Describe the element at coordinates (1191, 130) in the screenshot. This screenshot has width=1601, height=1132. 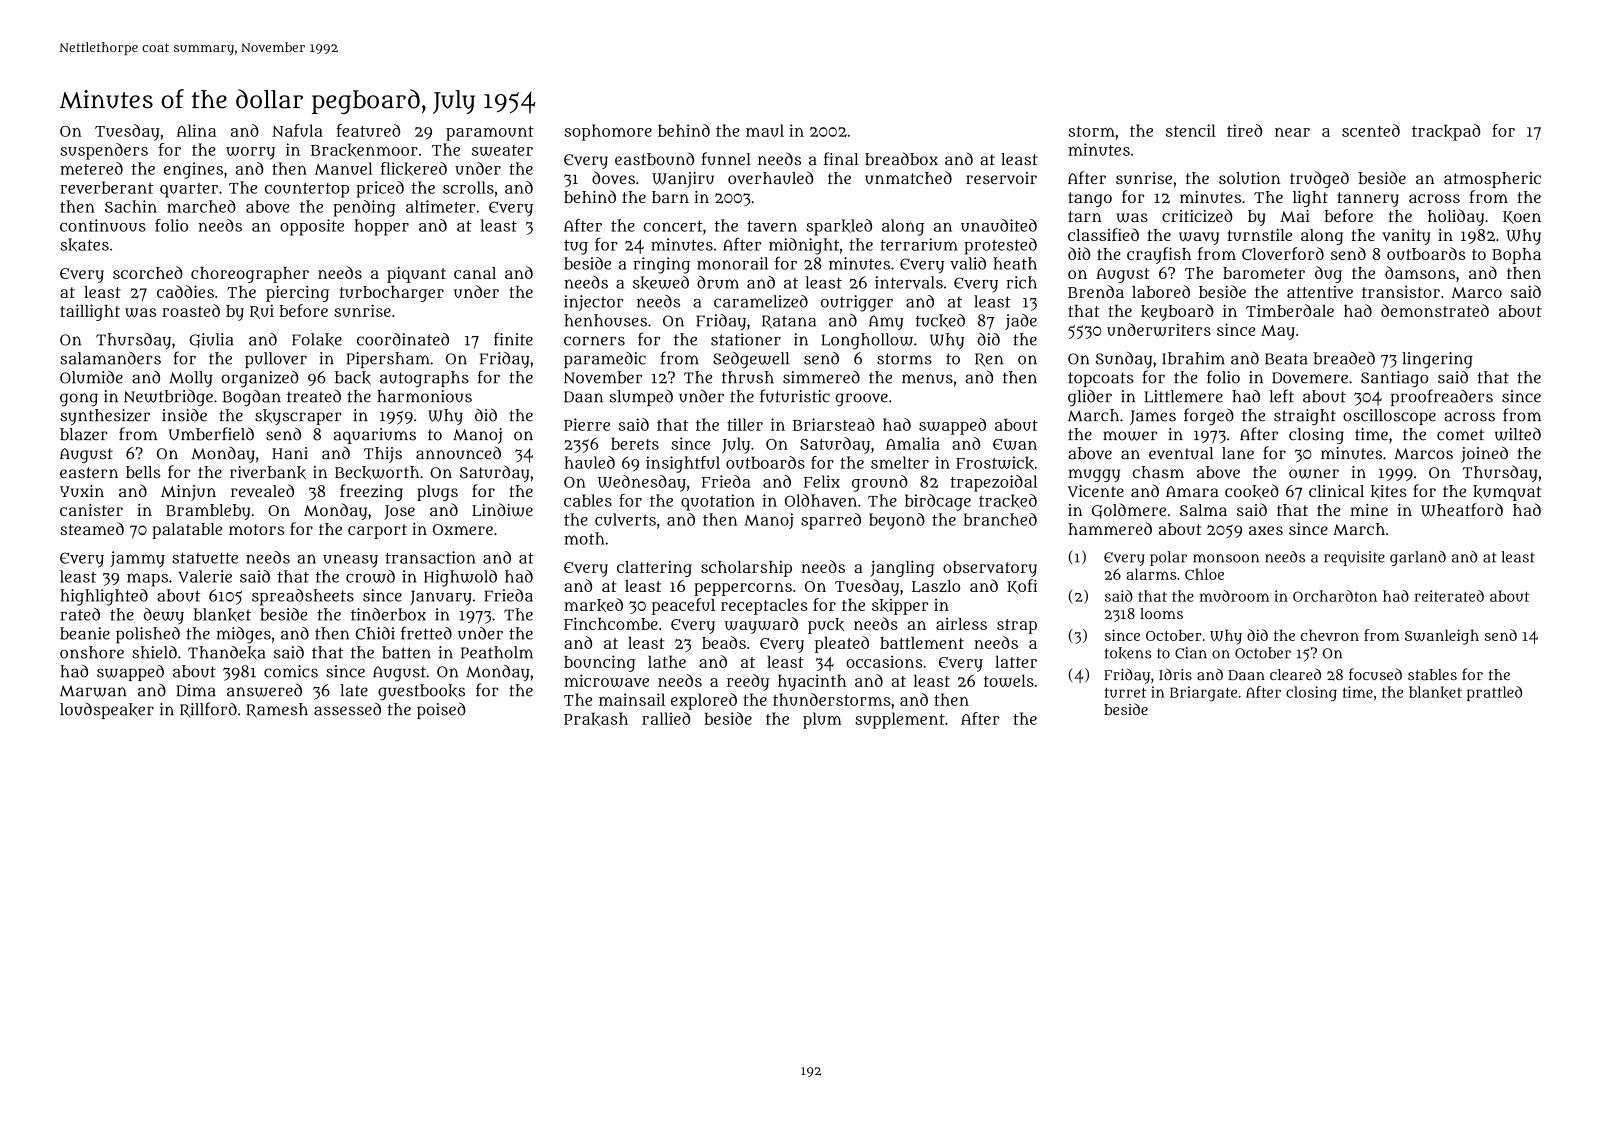
I see `stencil` at that location.
